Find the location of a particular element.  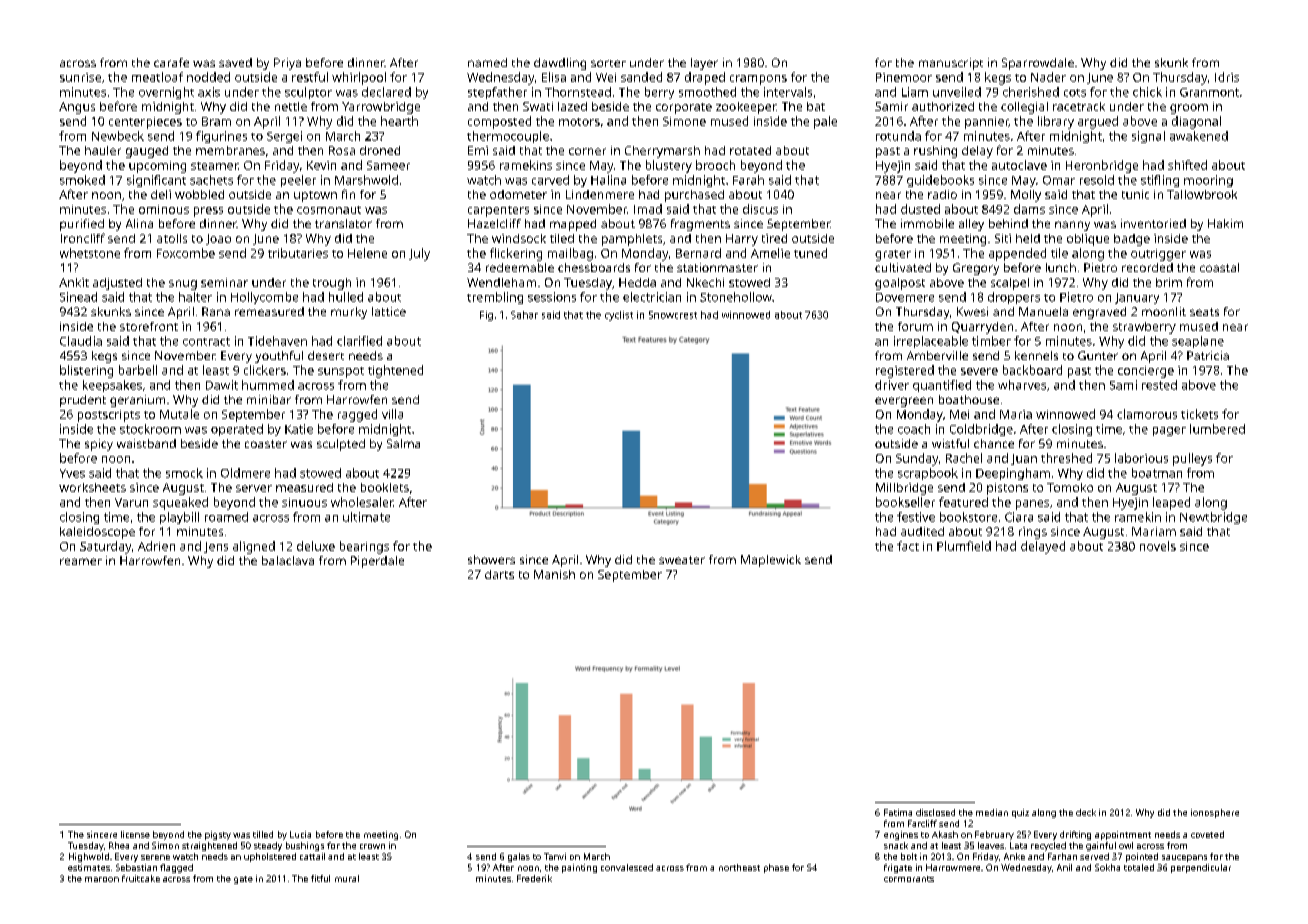

purified is located at coordinates (82, 225).
